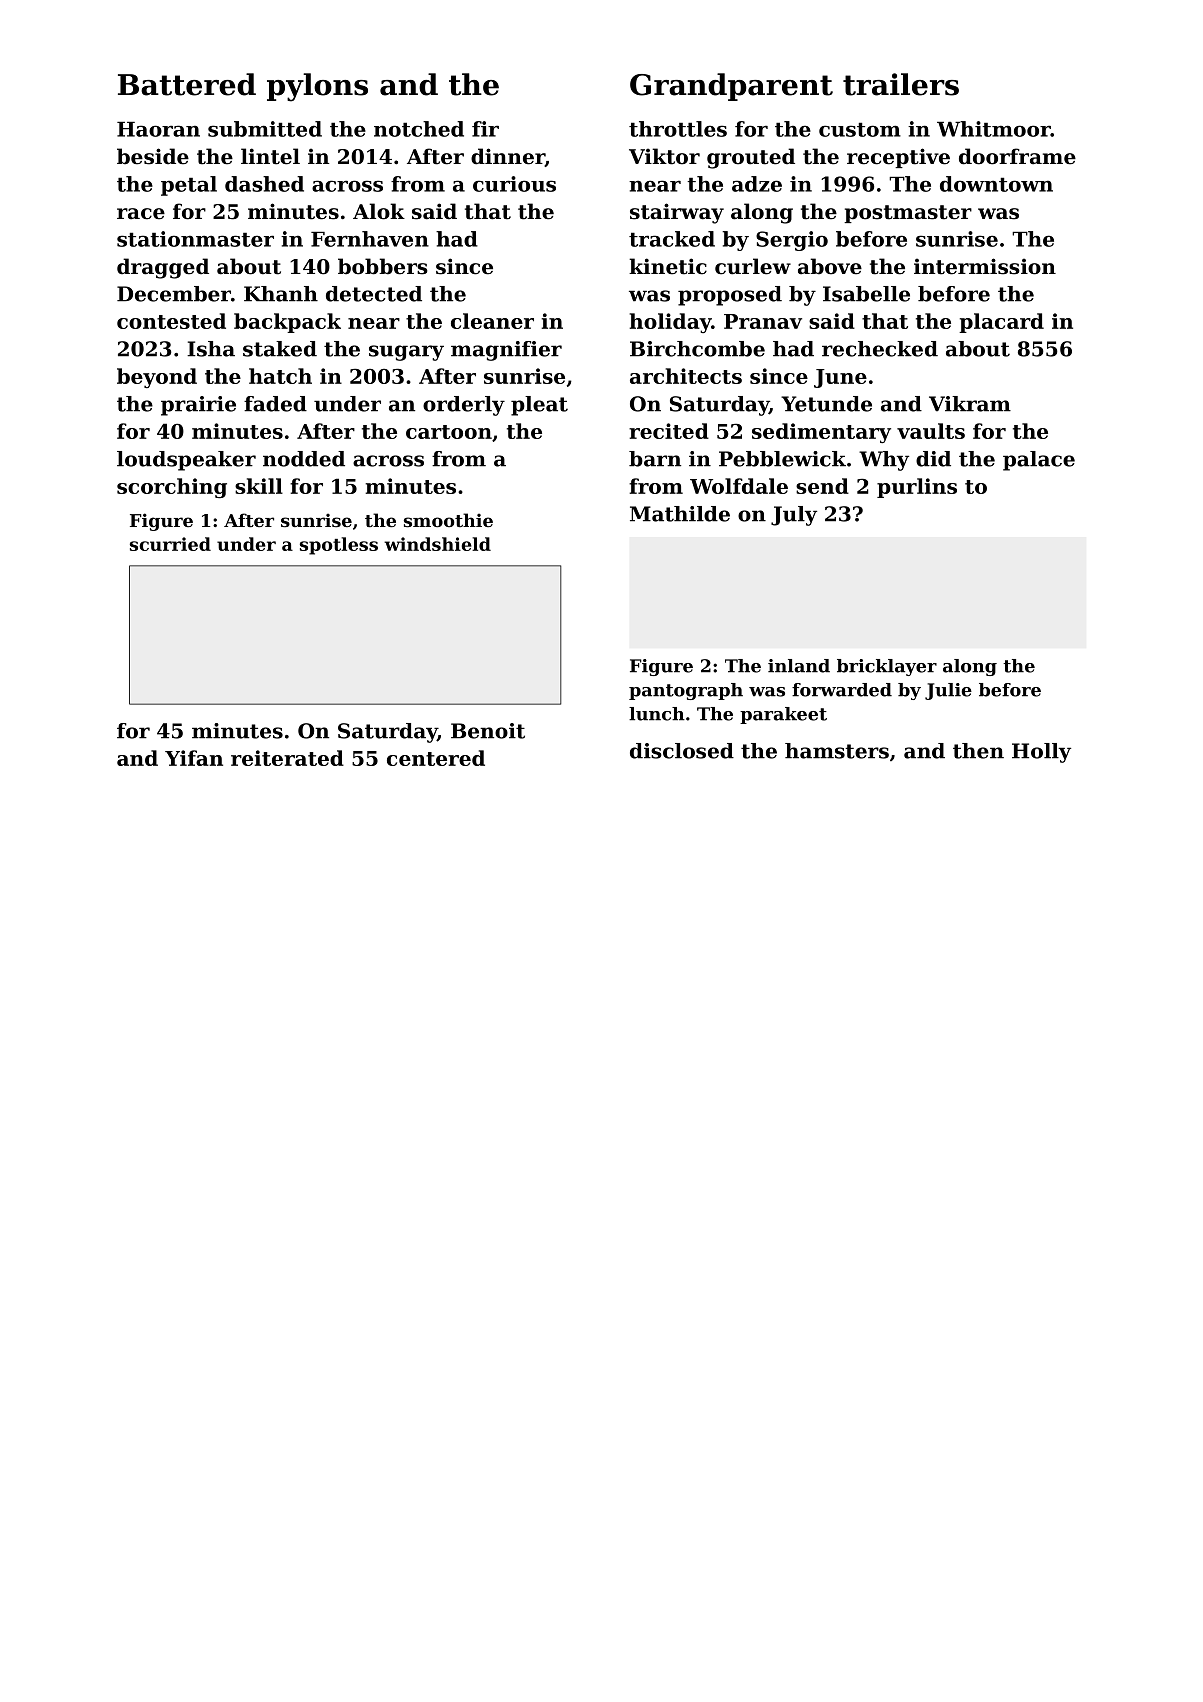  Describe the element at coordinates (1039, 461) in the screenshot. I see `palace` at that location.
